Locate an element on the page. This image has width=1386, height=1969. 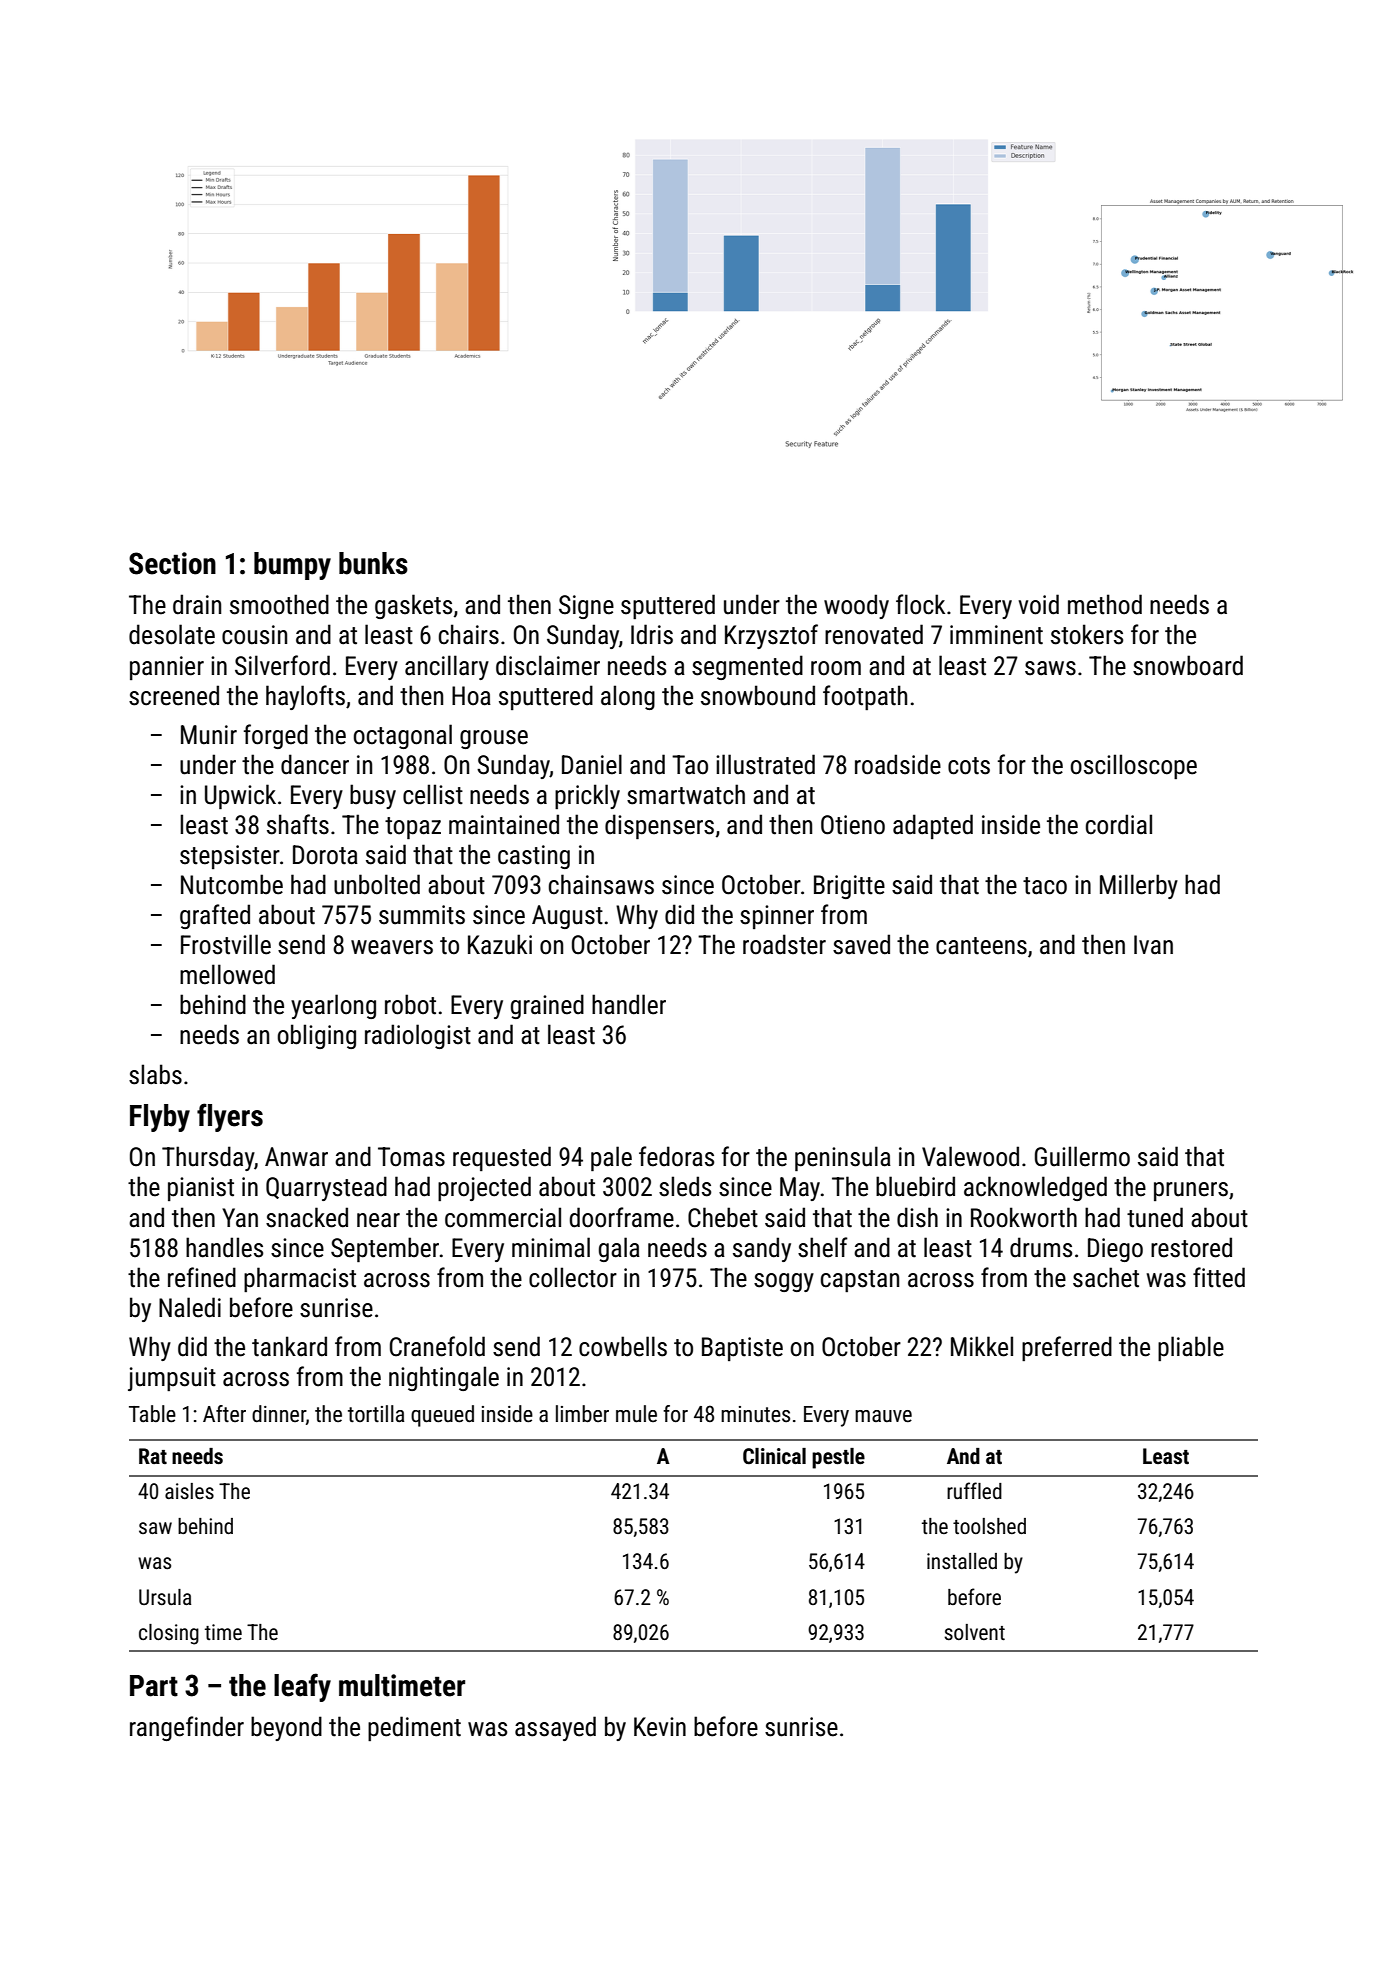
Section is located at coordinates (172, 563).
